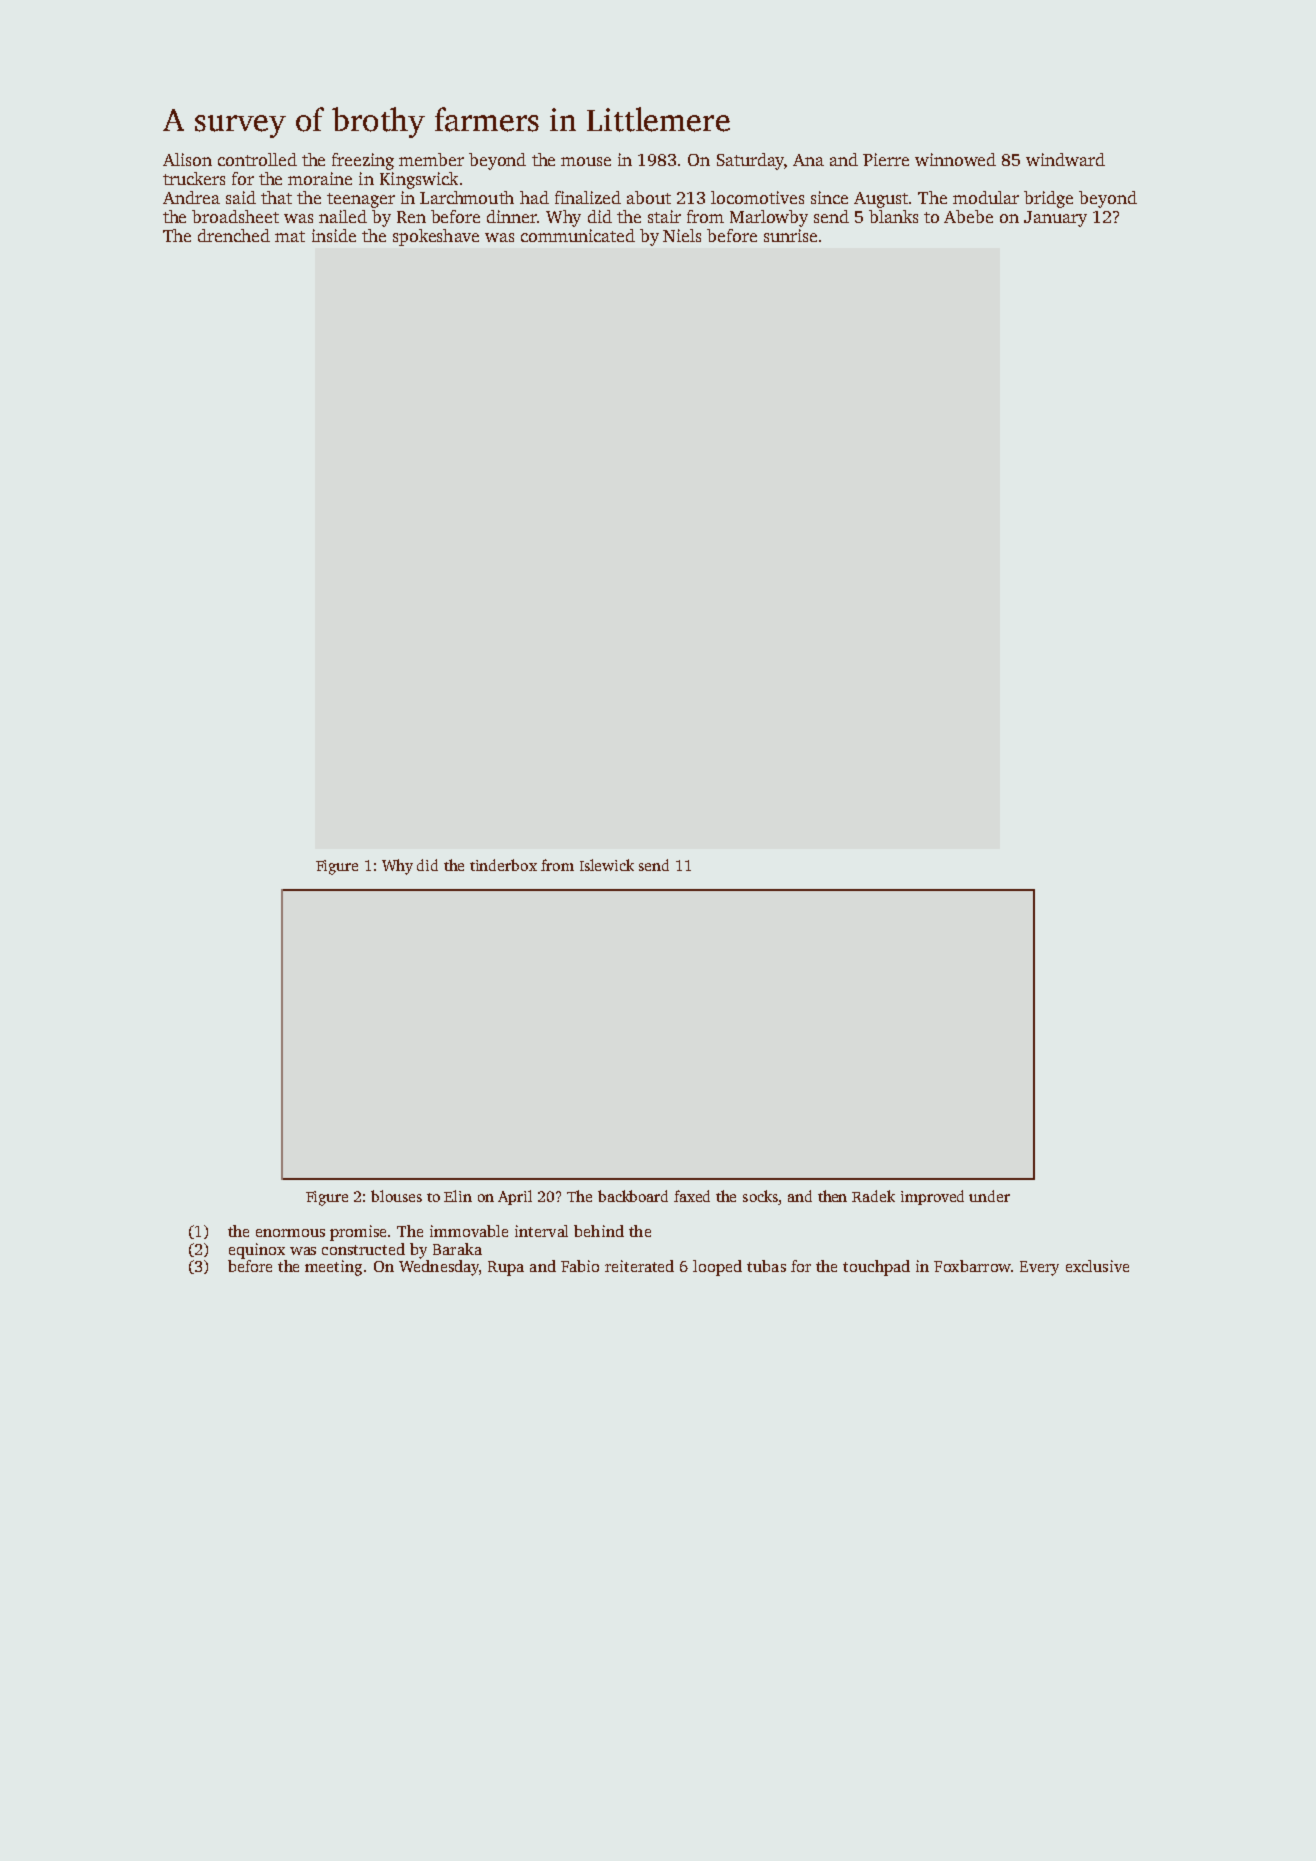 The width and height of the image is (1316, 1861). What do you see at coordinates (503, 865) in the image?
I see `tinderbox` at bounding box center [503, 865].
